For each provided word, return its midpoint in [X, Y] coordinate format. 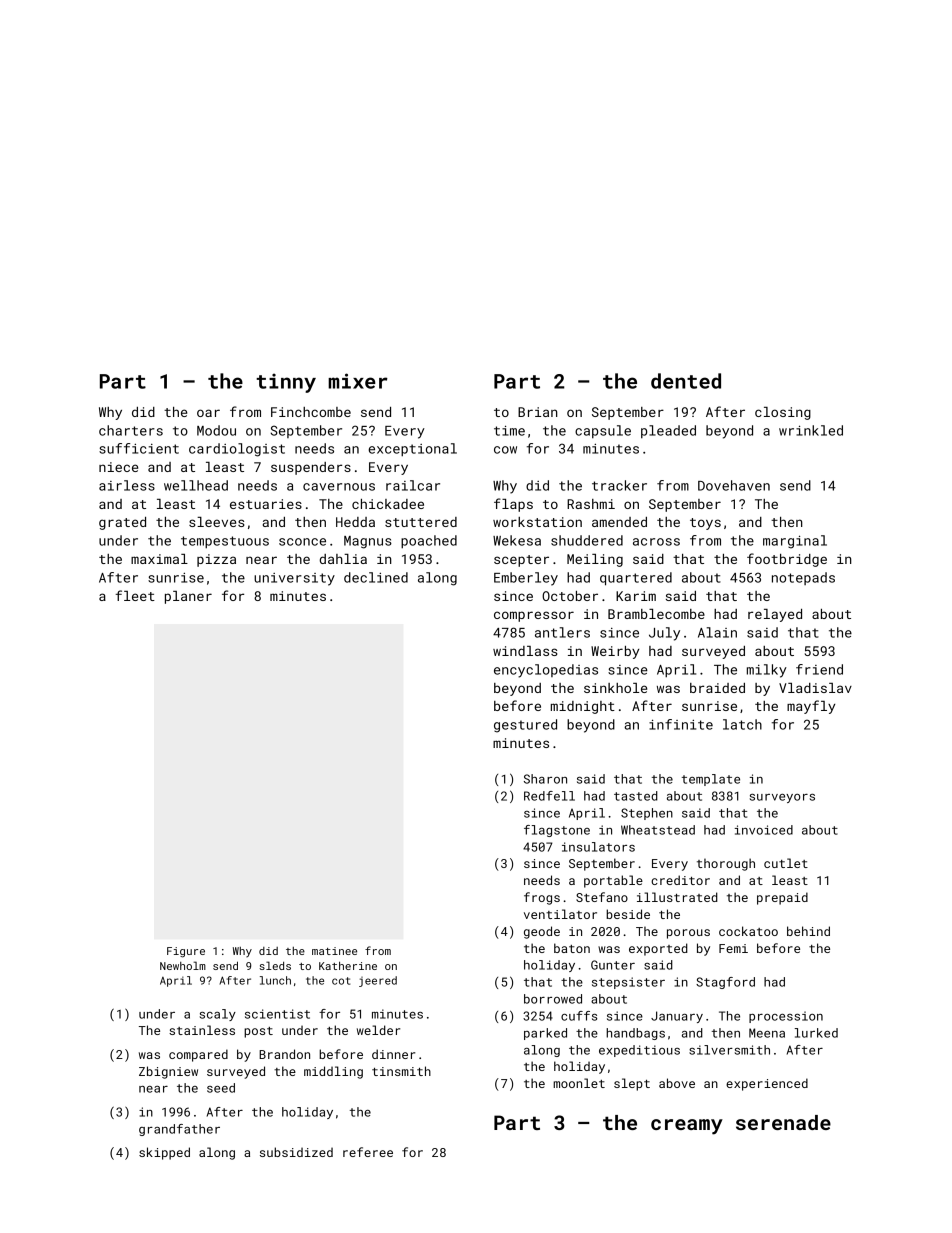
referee [368, 1152]
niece [118, 467]
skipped [164, 1153]
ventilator [560, 914]
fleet [135, 595]
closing [783, 413]
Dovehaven [734, 485]
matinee [334, 951]
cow [505, 450]
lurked [816, 1033]
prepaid [782, 898]
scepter [521, 561]
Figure [186, 952]
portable [613, 881]
